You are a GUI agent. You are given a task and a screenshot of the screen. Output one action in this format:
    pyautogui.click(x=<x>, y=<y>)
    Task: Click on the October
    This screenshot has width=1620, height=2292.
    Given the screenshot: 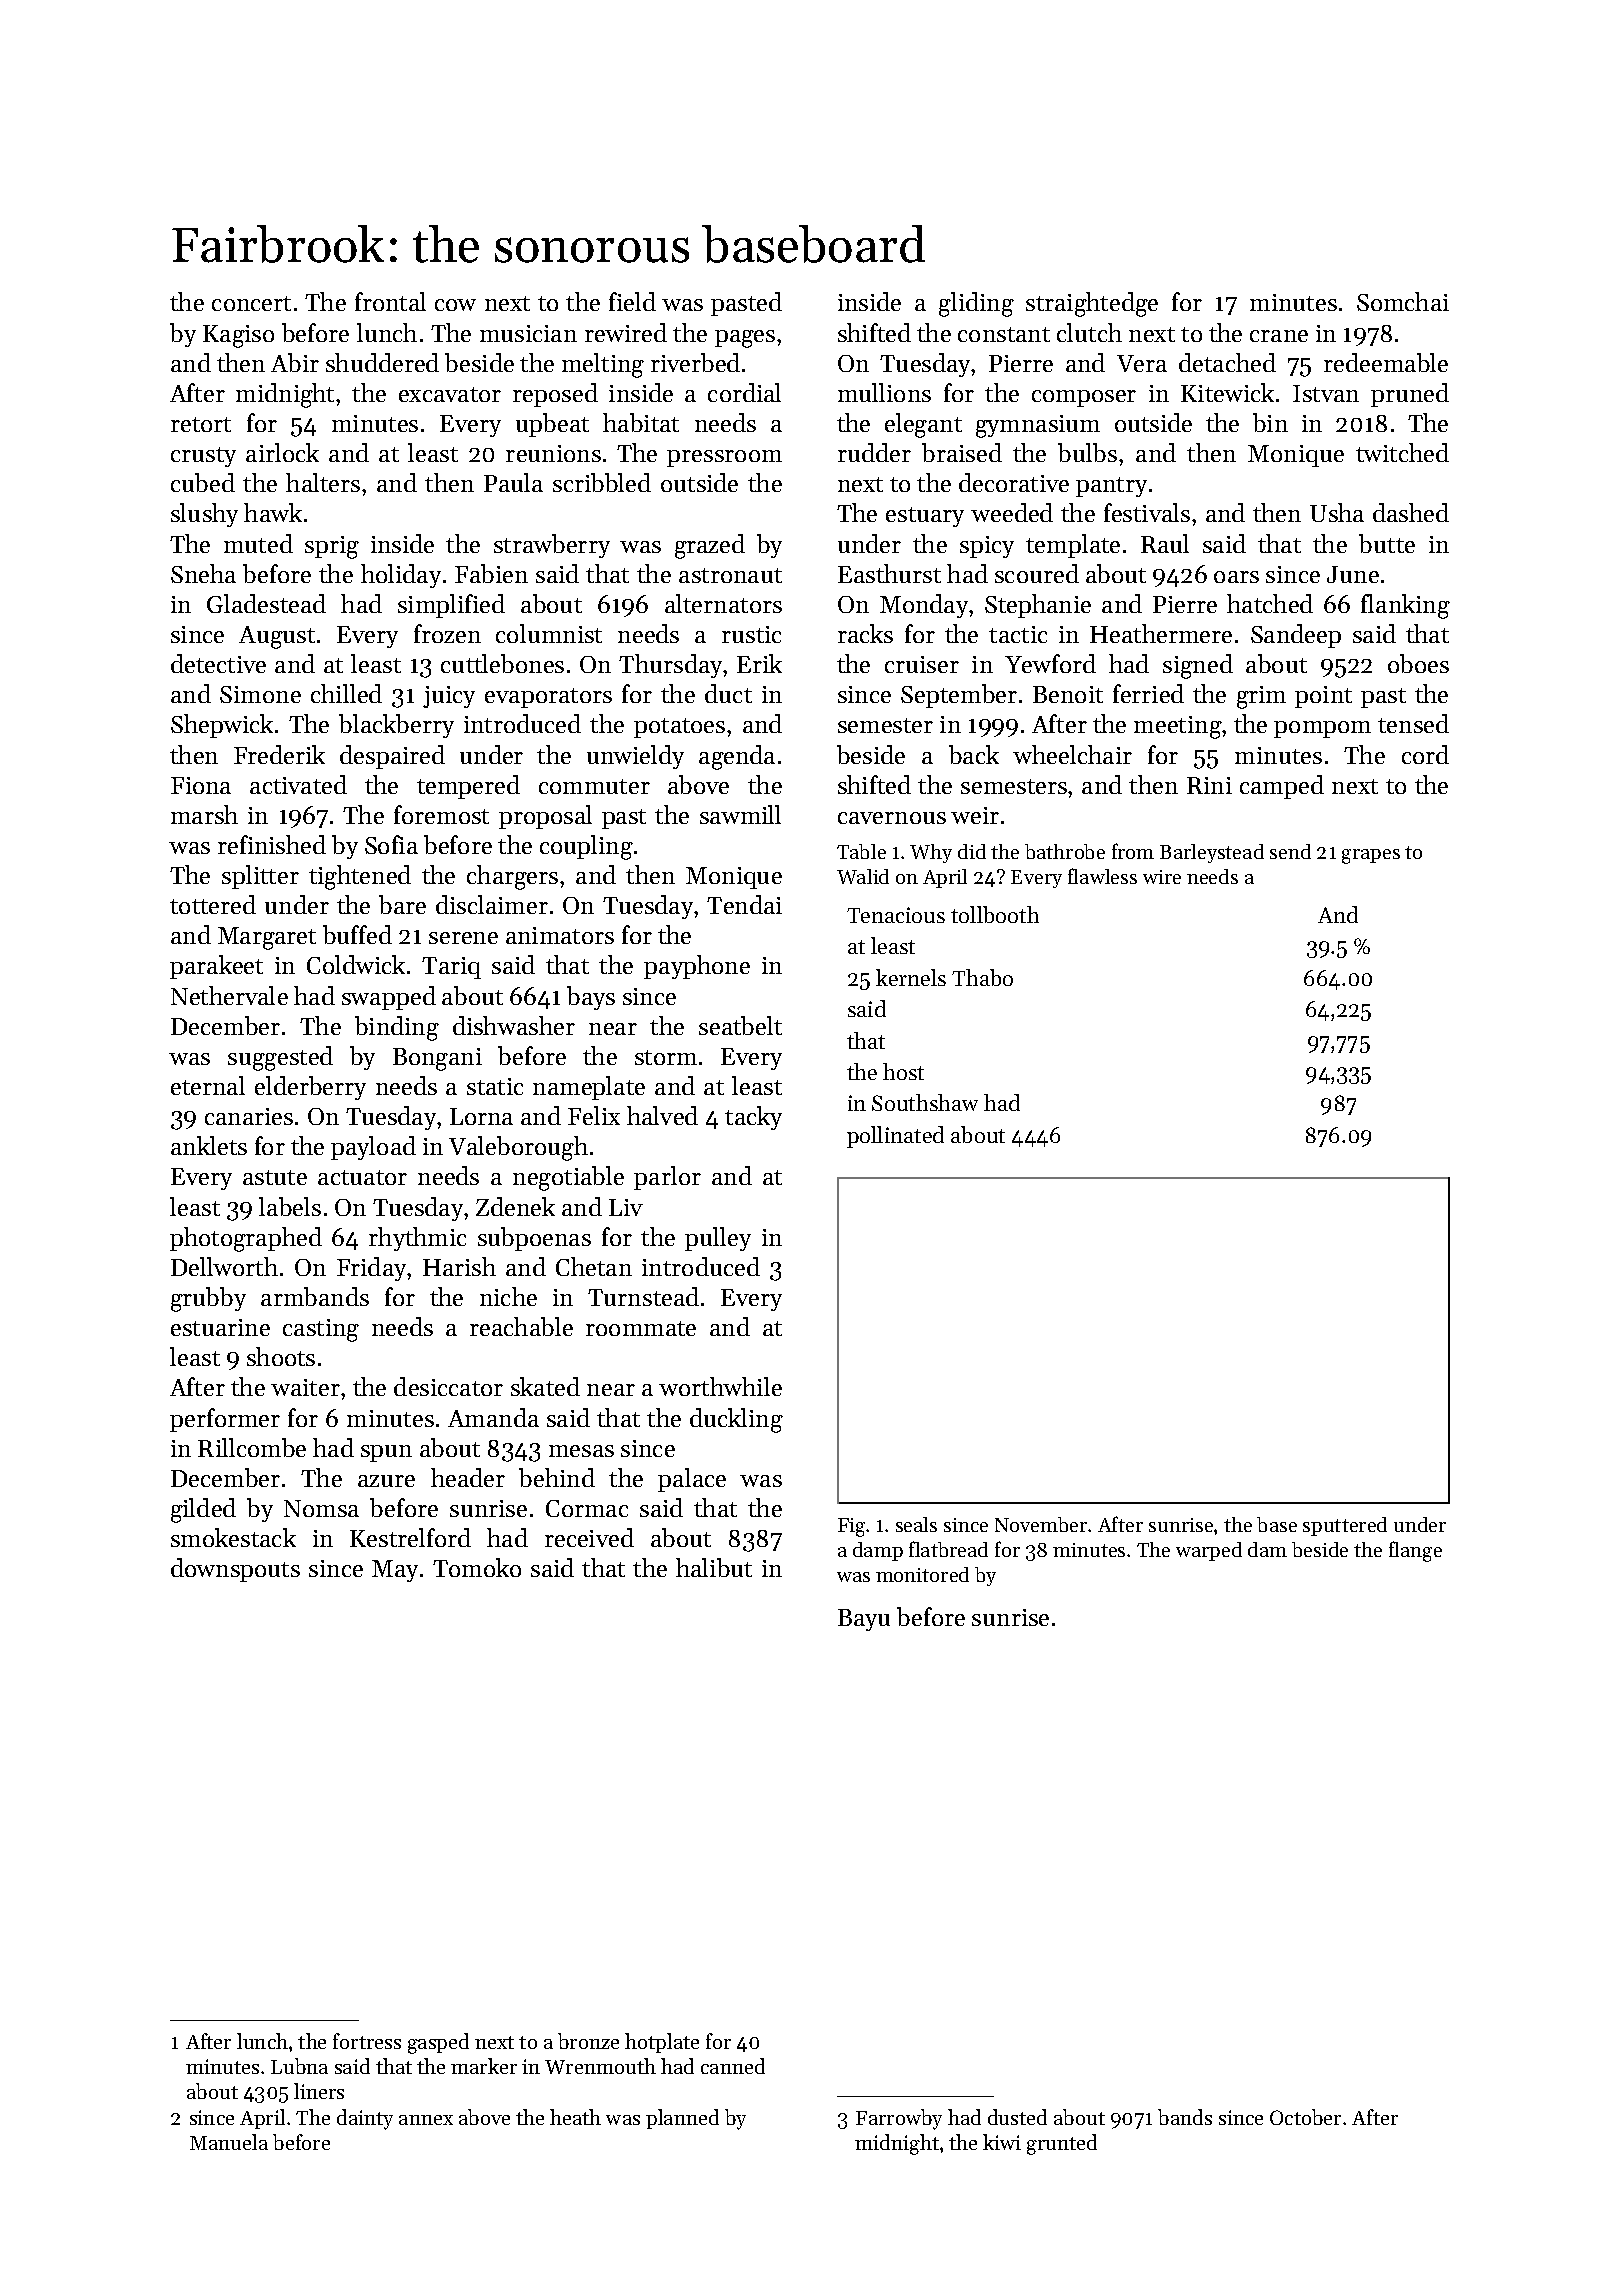 What is the action you would take?
    pyautogui.click(x=1305, y=2117)
